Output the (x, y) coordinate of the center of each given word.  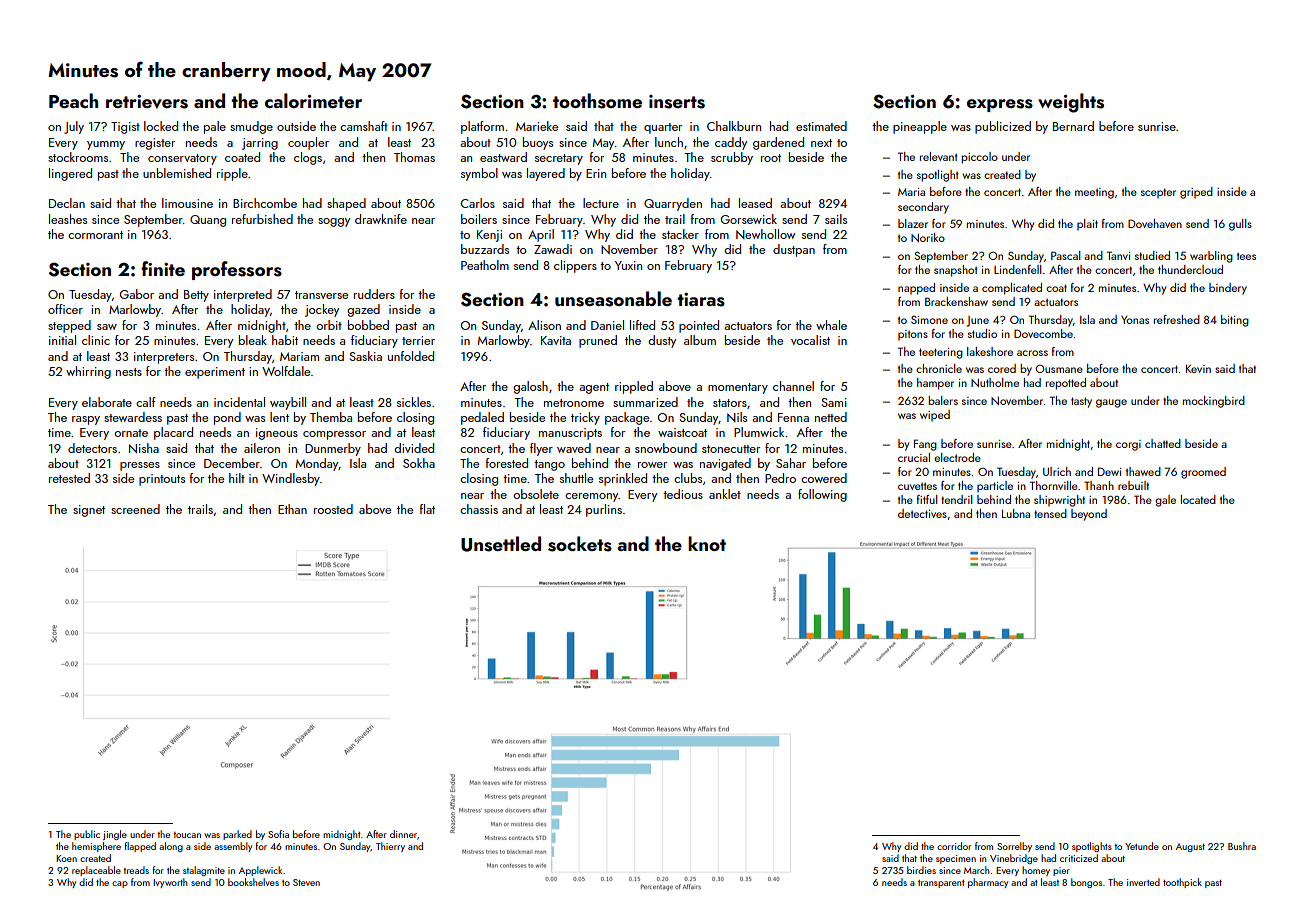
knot (707, 543)
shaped (346, 204)
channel (793, 386)
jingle (115, 835)
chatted (1163, 443)
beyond (1089, 515)
